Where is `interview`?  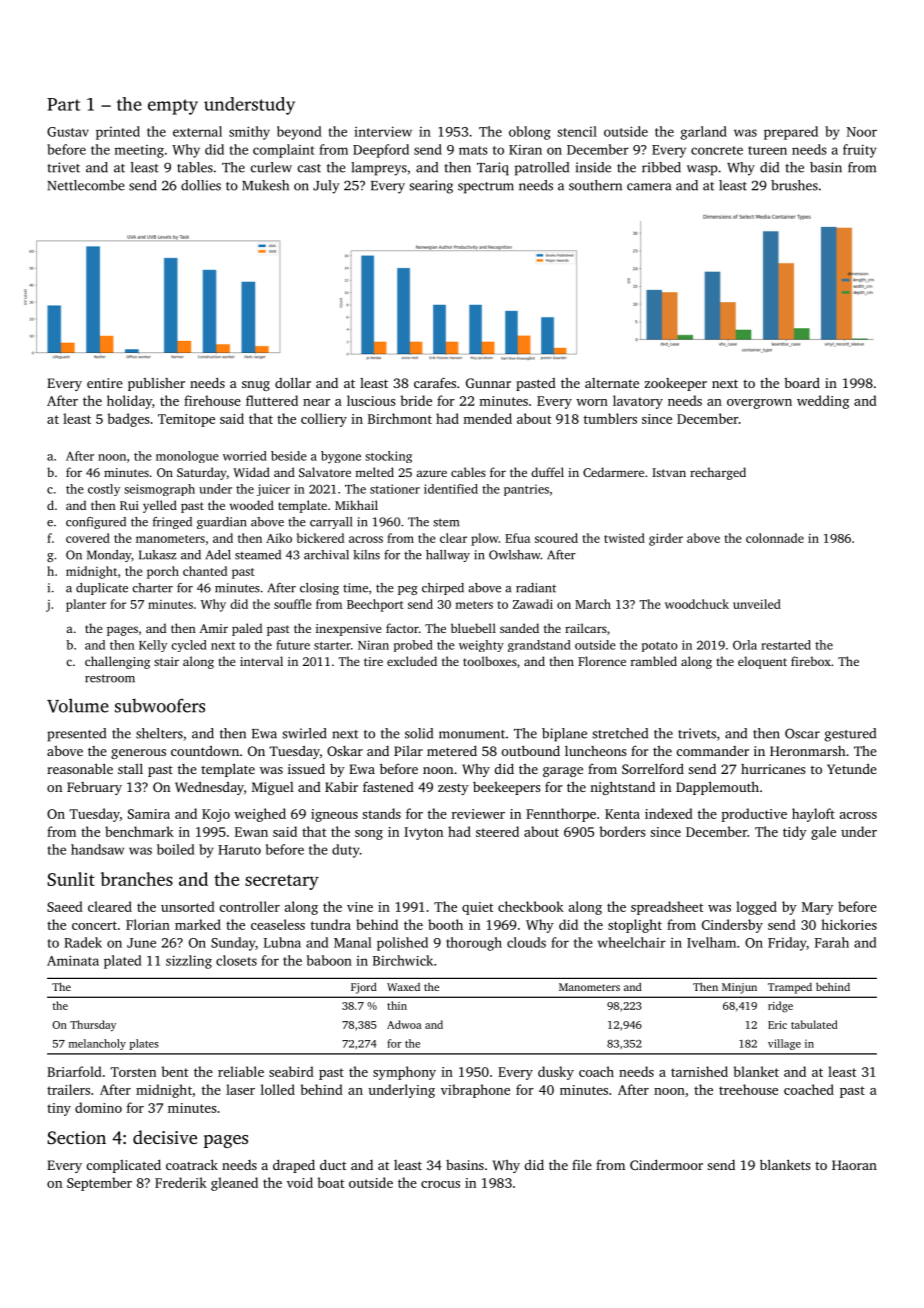 interview is located at coordinates (383, 131).
